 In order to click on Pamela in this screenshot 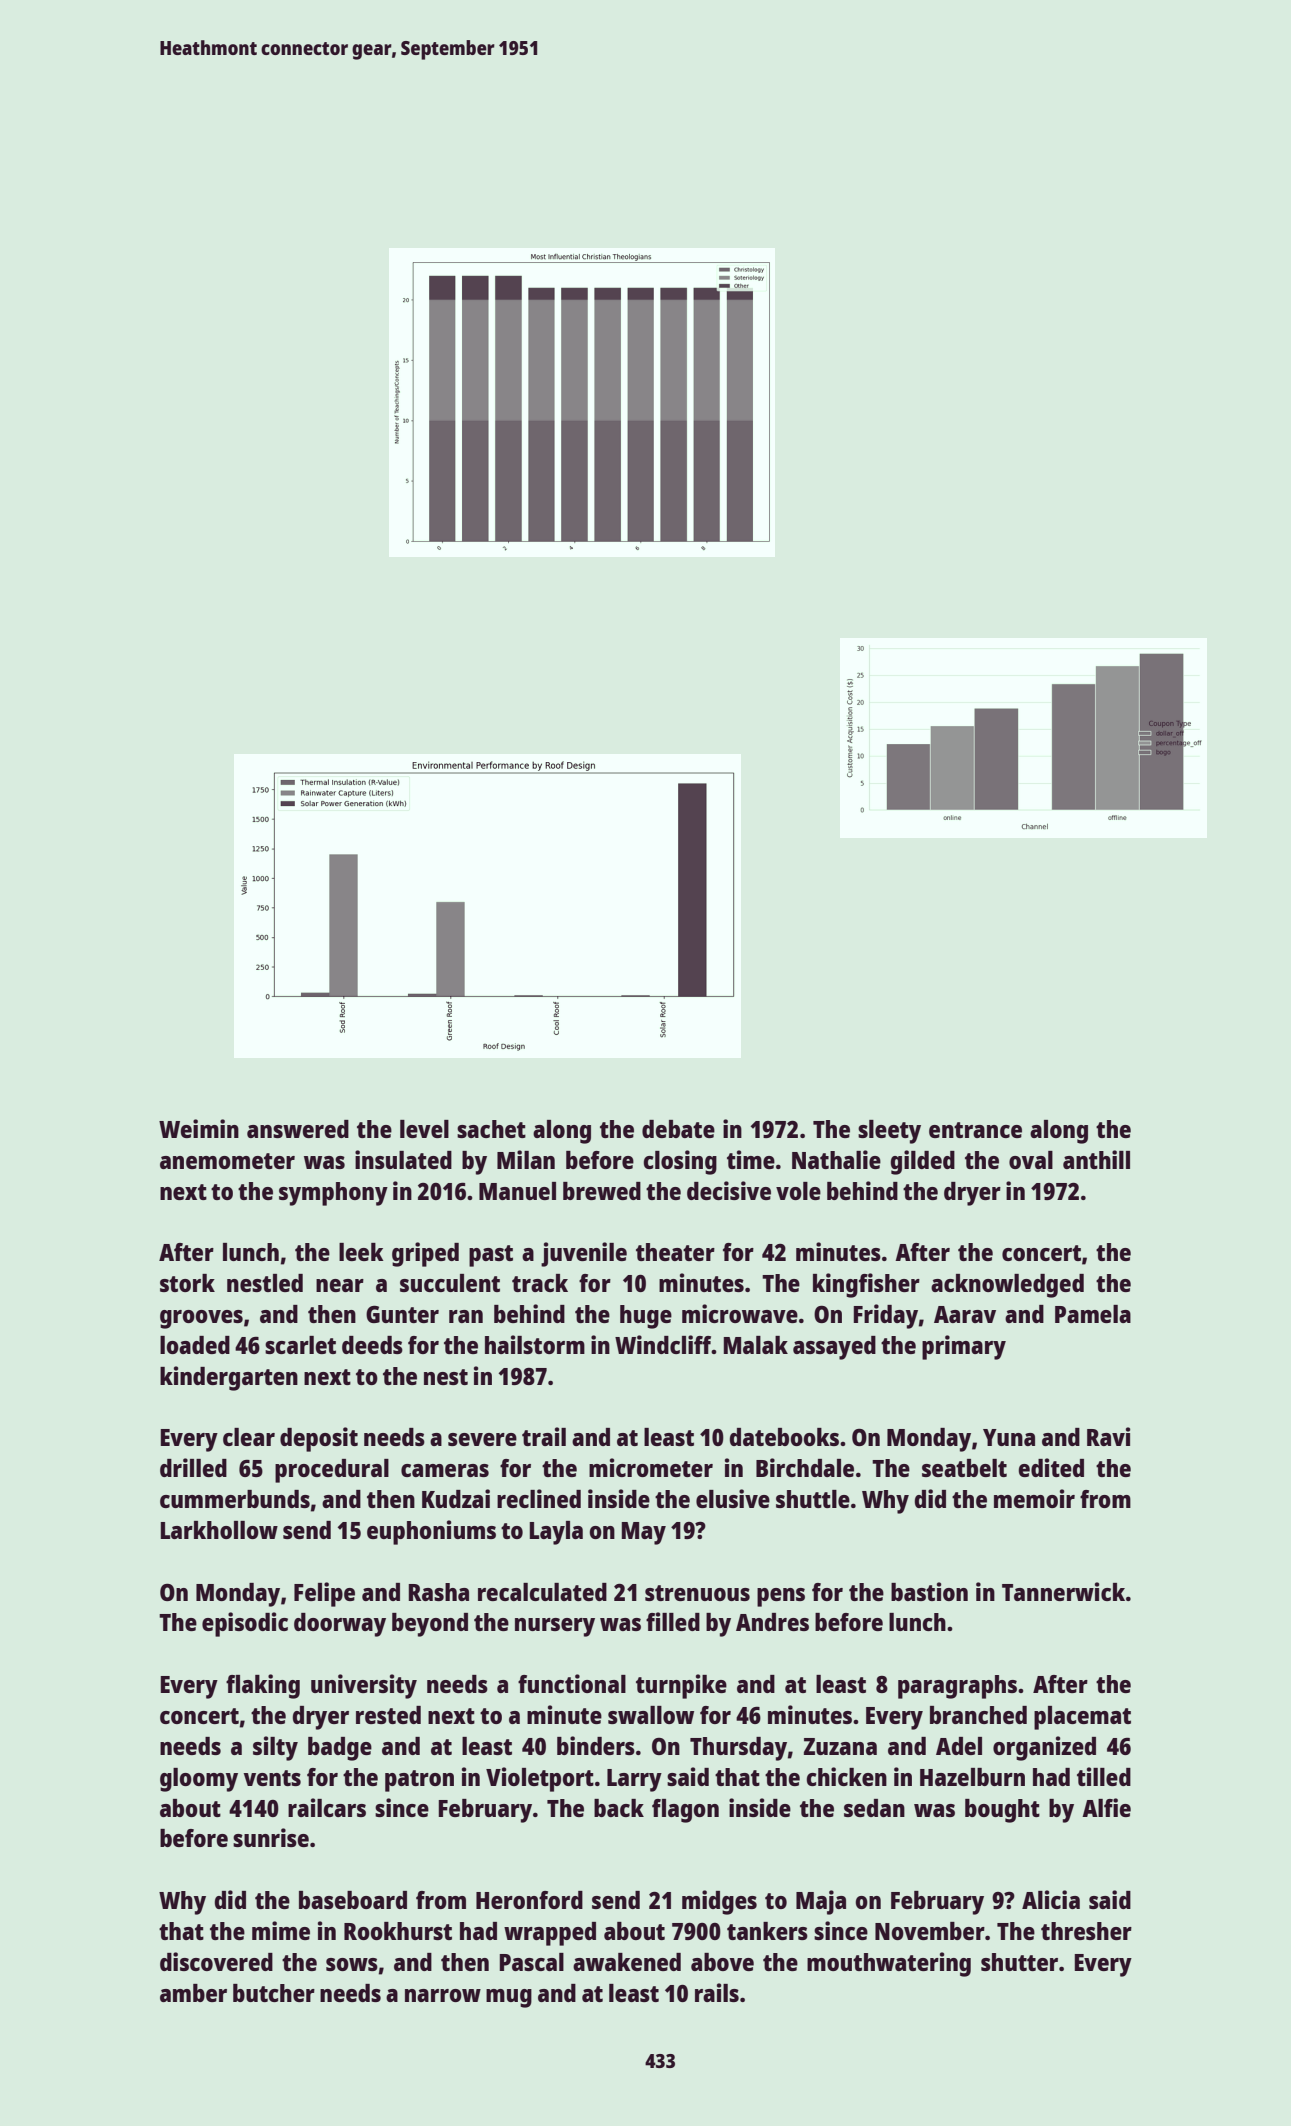, I will do `click(1093, 1314)`.
